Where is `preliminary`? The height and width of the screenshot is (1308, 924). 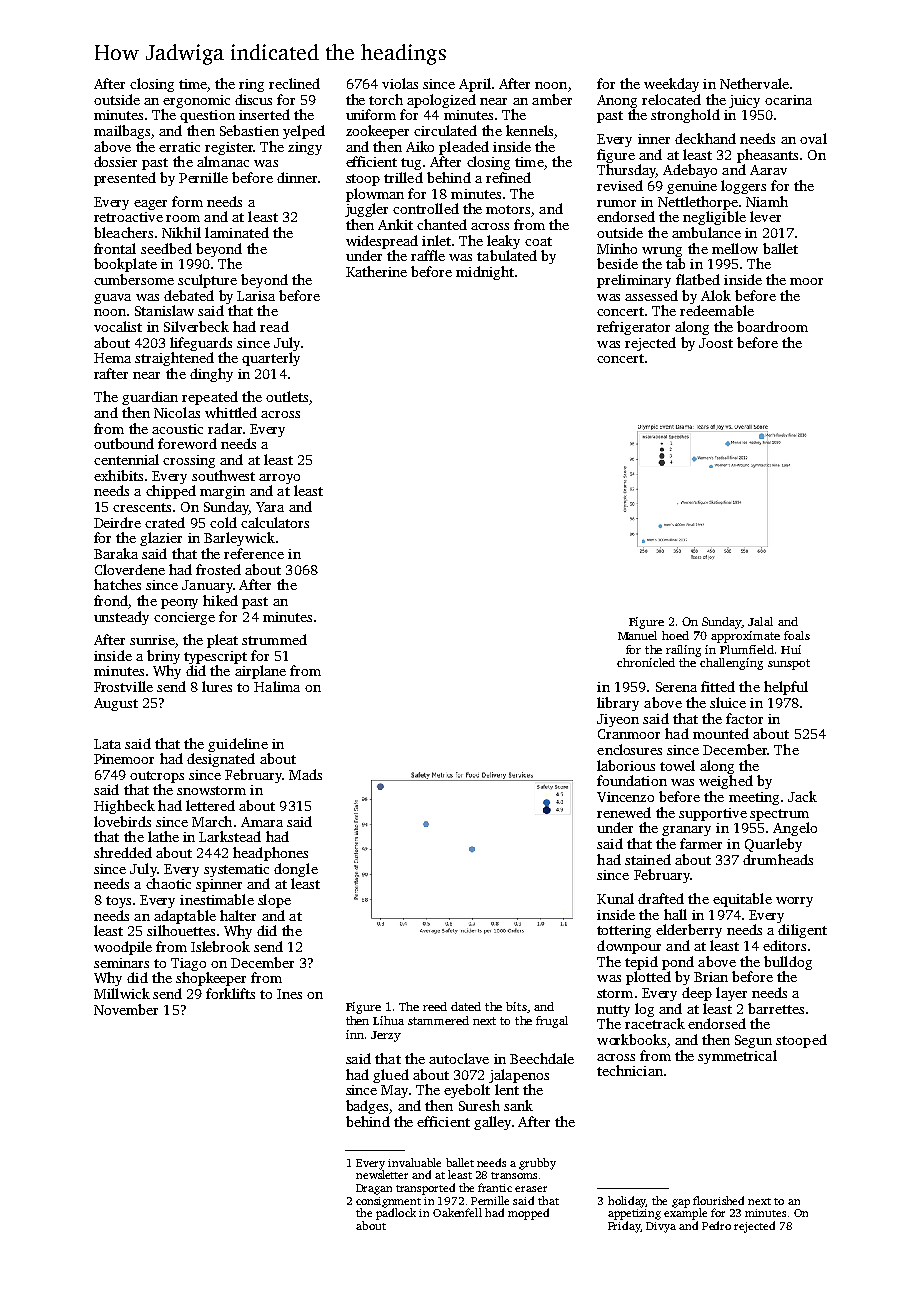
preliminary is located at coordinates (634, 281).
